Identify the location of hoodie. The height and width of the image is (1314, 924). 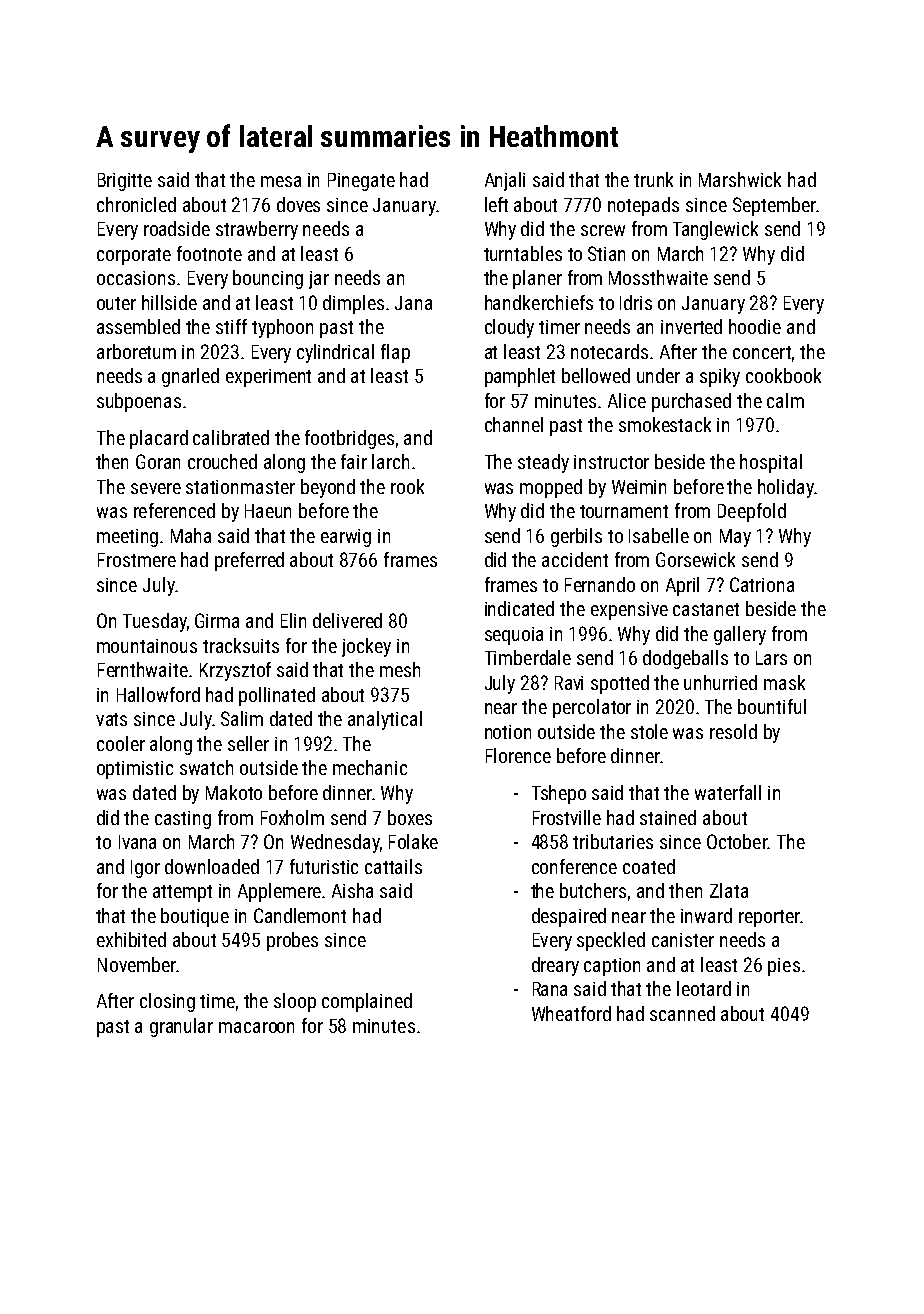
(755, 326).
